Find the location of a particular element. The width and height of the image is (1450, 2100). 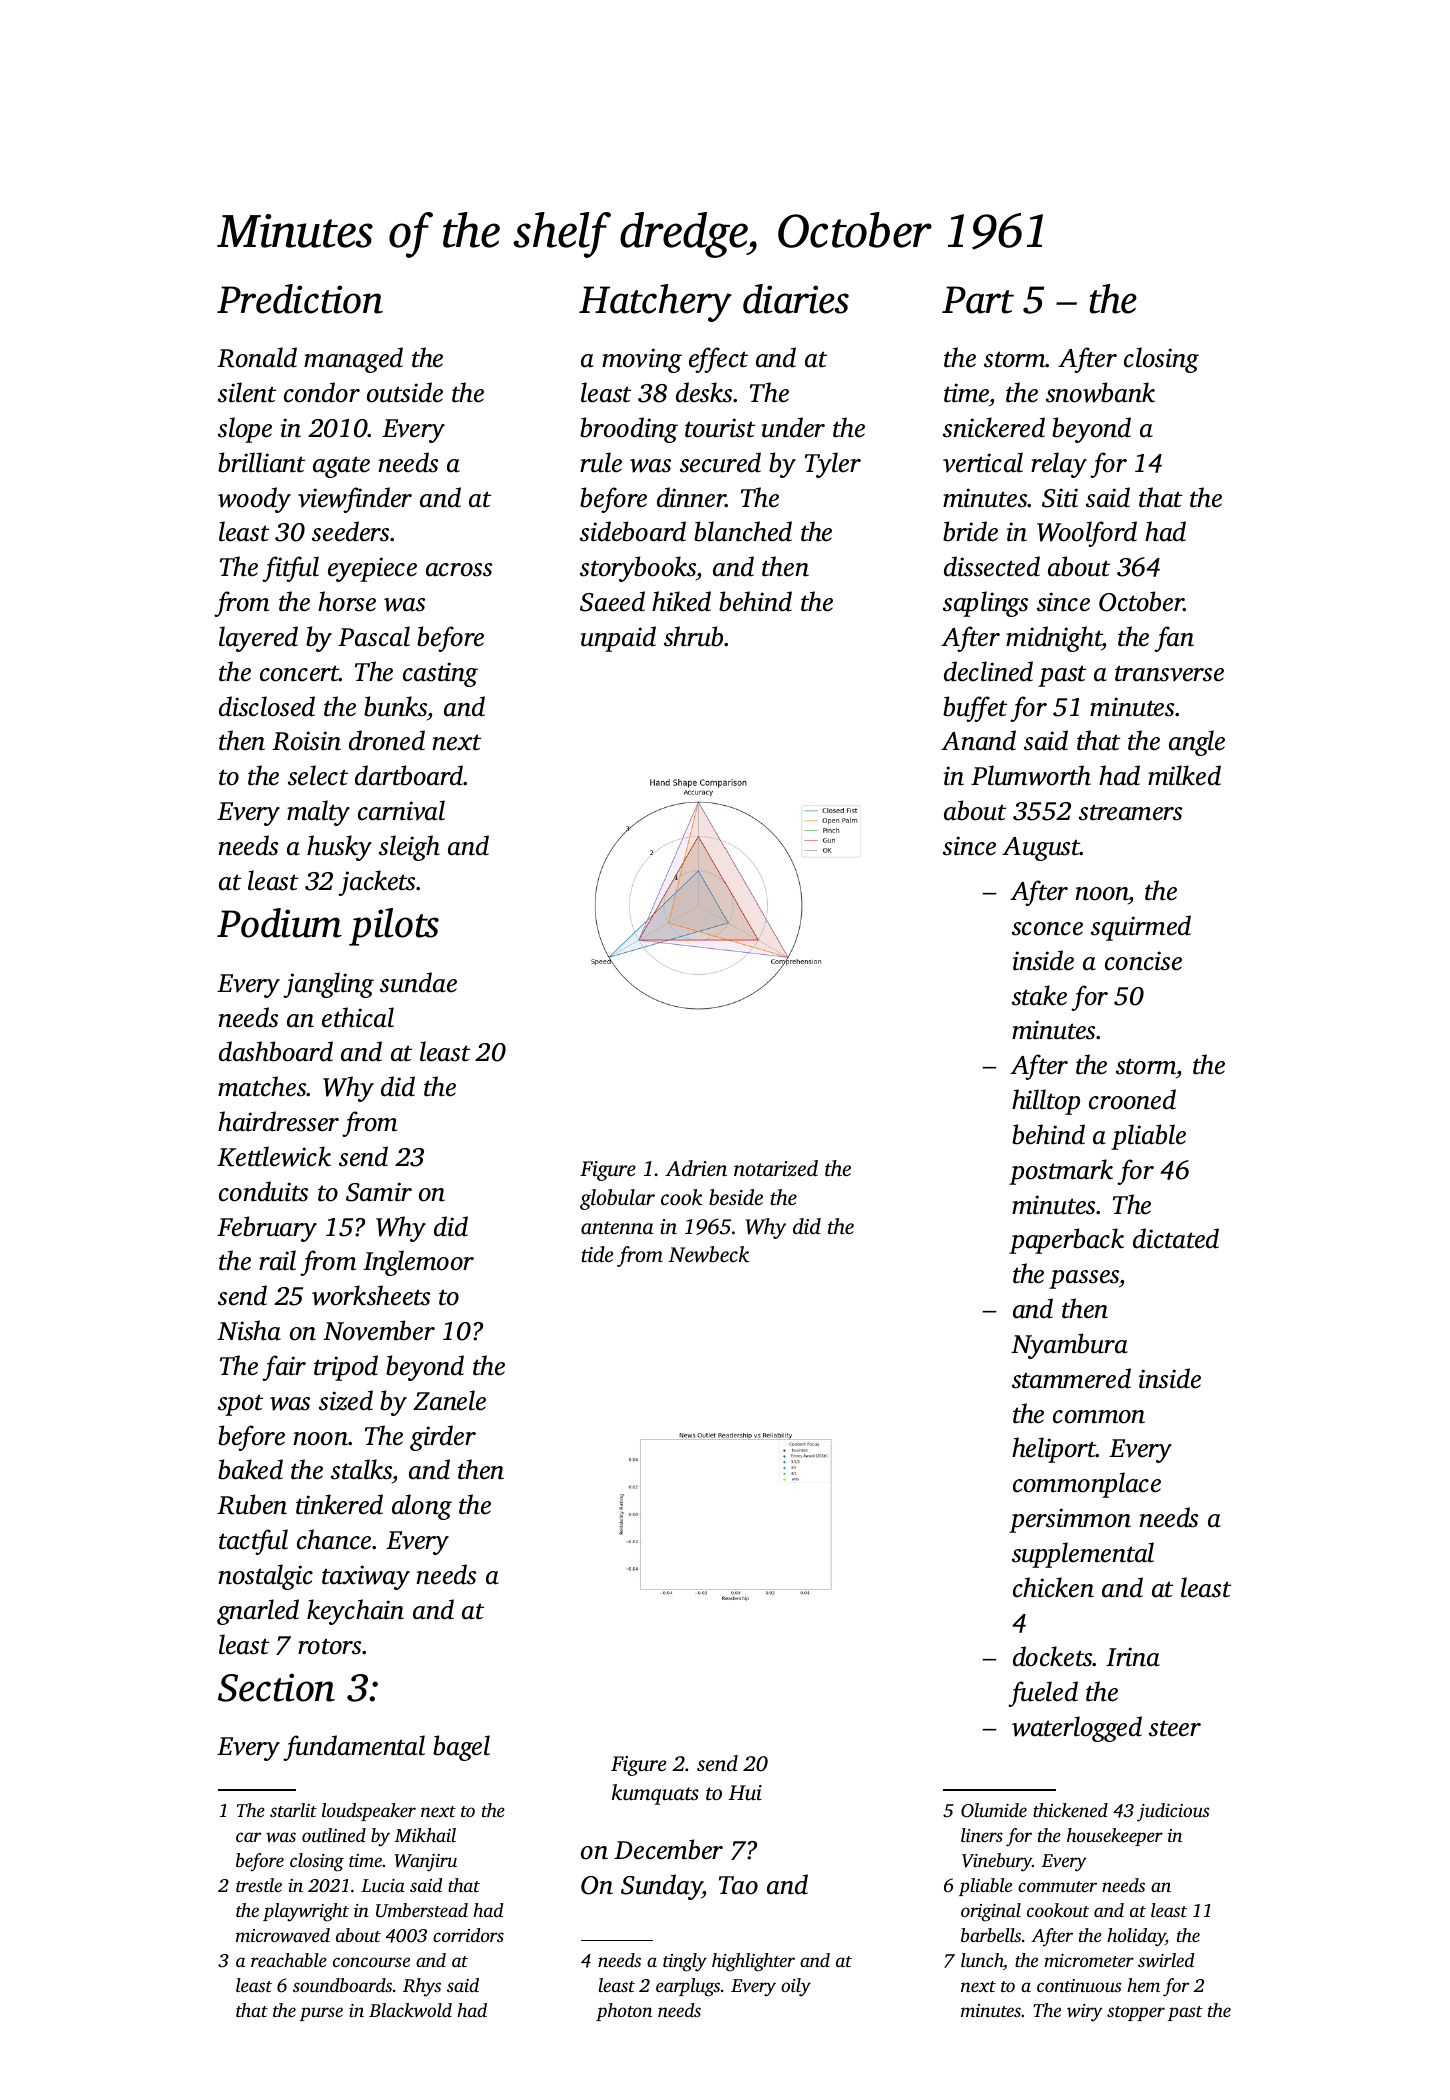

Plumworth is located at coordinates (1031, 775).
